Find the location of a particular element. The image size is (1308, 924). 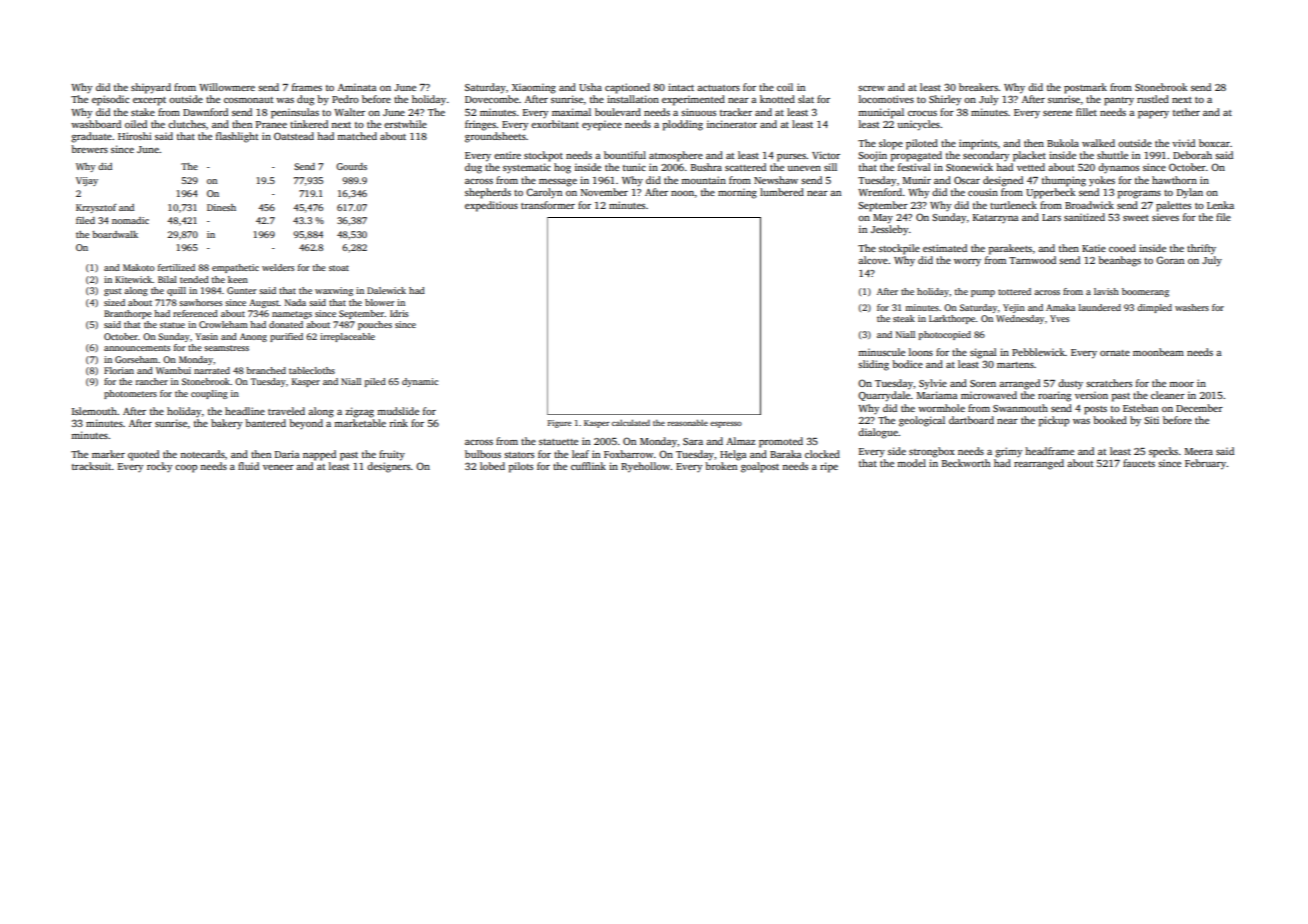

reasonable is located at coordinates (687, 423).
